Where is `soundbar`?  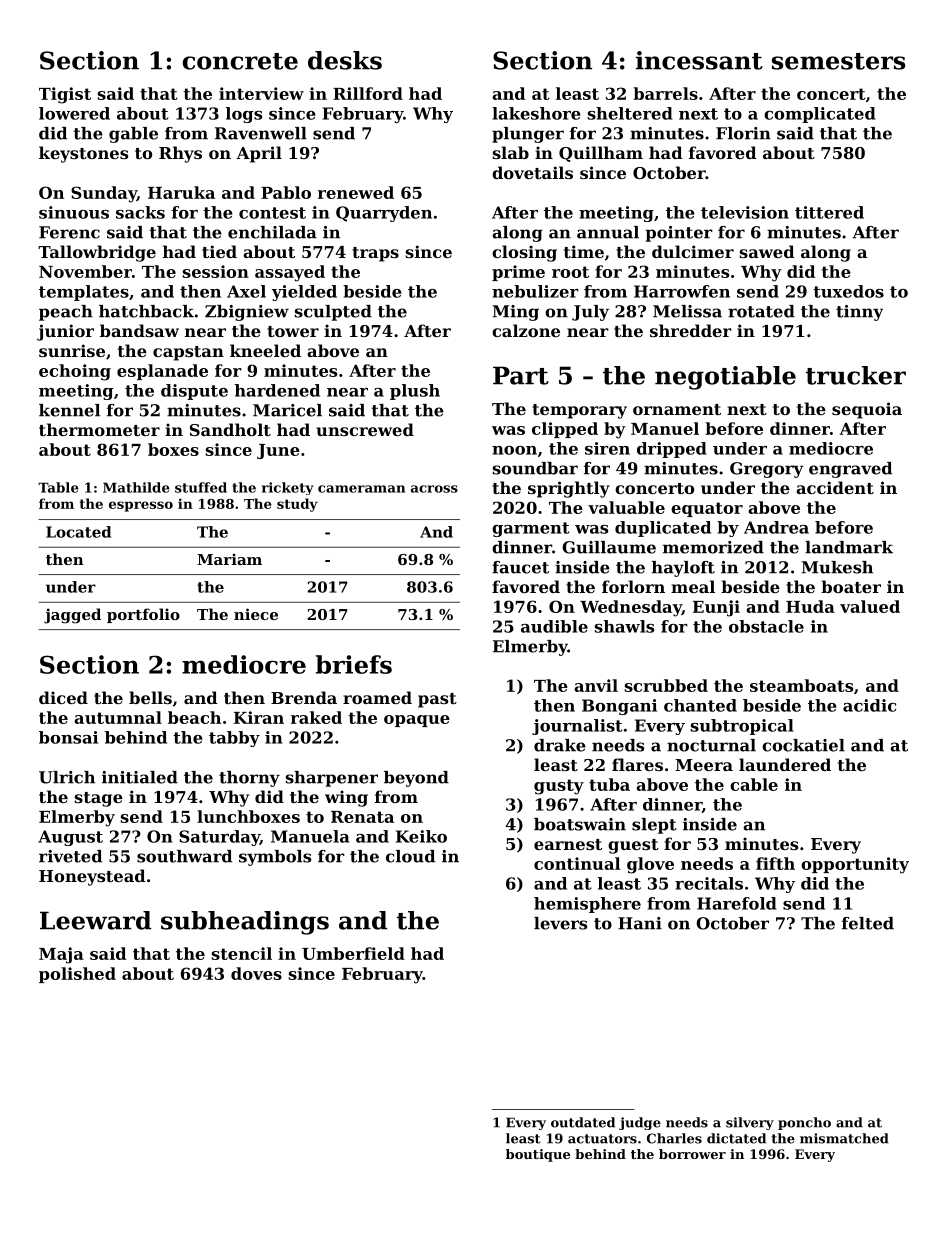 soundbar is located at coordinates (535, 468).
